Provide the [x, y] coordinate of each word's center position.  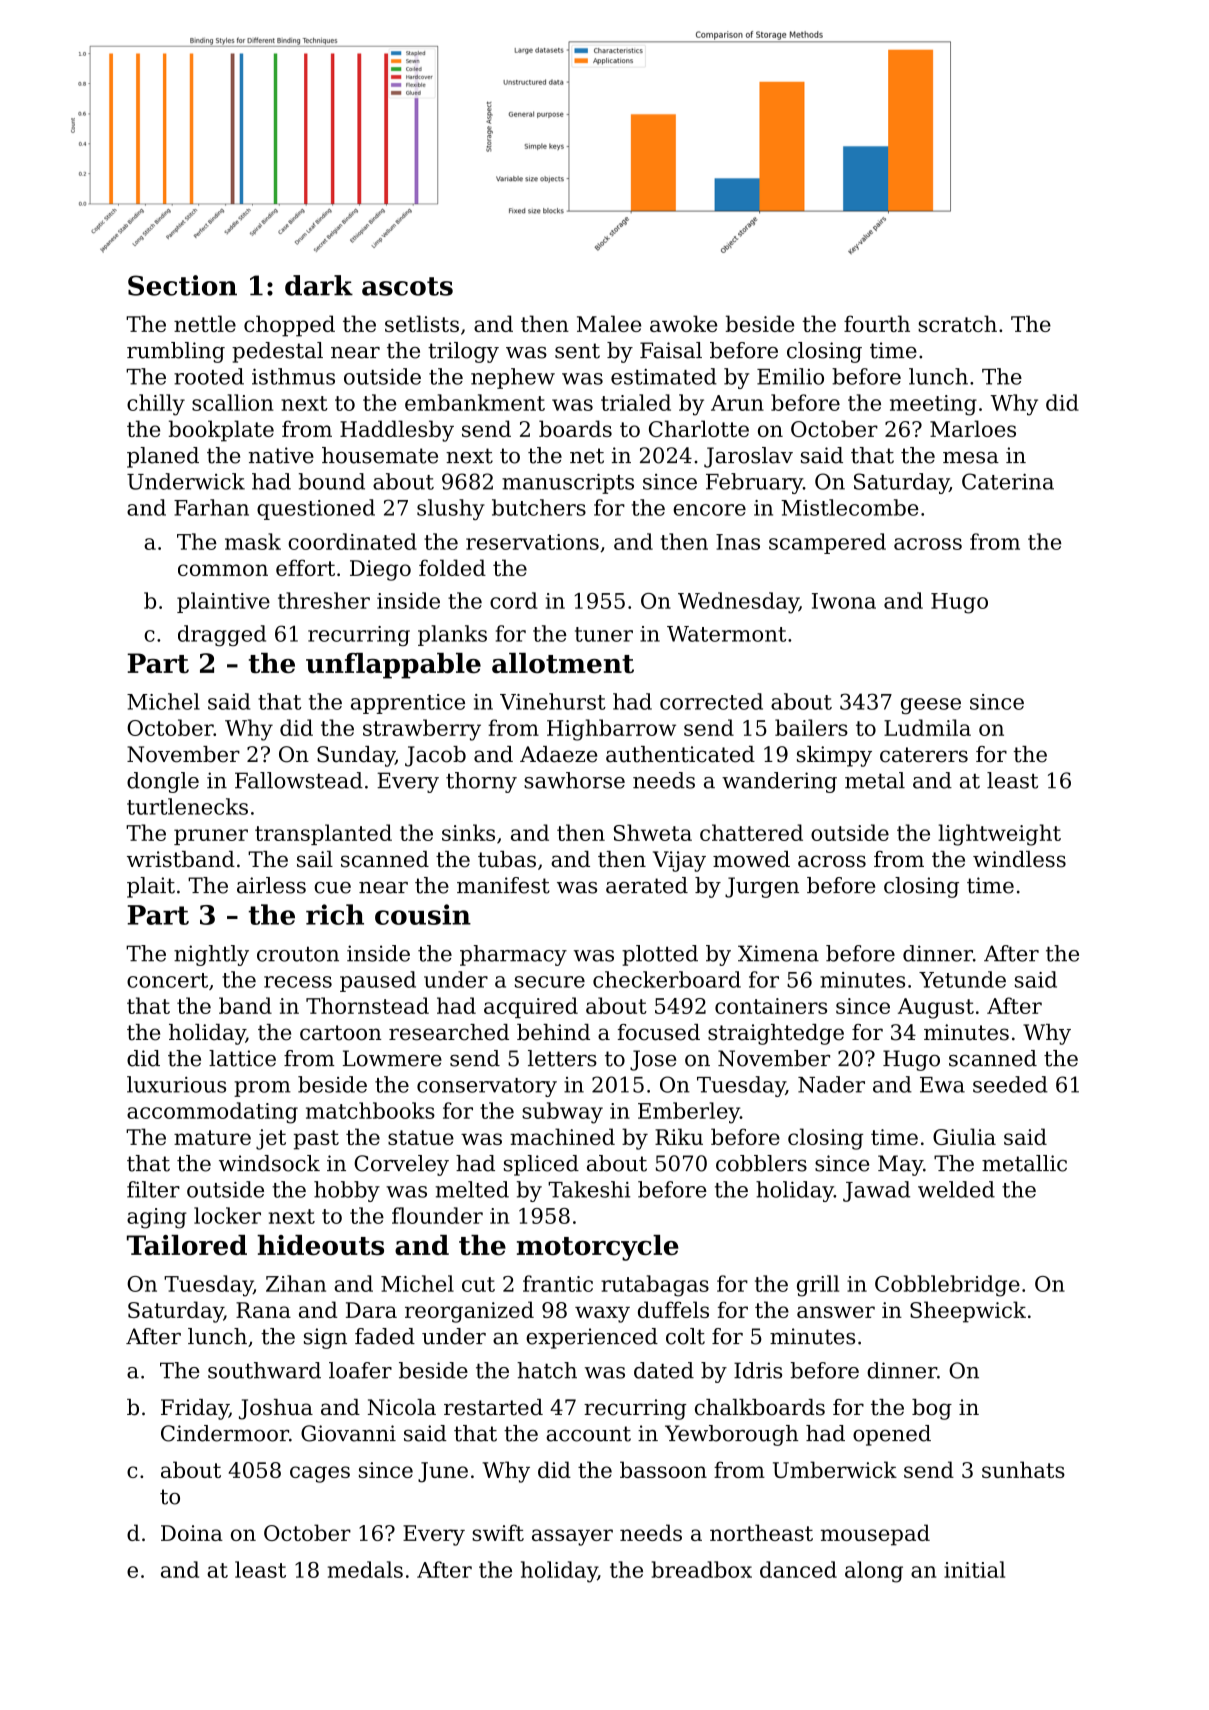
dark [319, 285]
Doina [192, 1533]
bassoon [663, 1469]
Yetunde [962, 979]
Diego [380, 570]
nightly [211, 955]
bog [932, 1409]
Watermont [726, 634]
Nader [831, 1084]
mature [212, 1137]
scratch [957, 323]
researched [449, 1032]
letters [562, 1058]
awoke [683, 323]
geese [931, 706]
